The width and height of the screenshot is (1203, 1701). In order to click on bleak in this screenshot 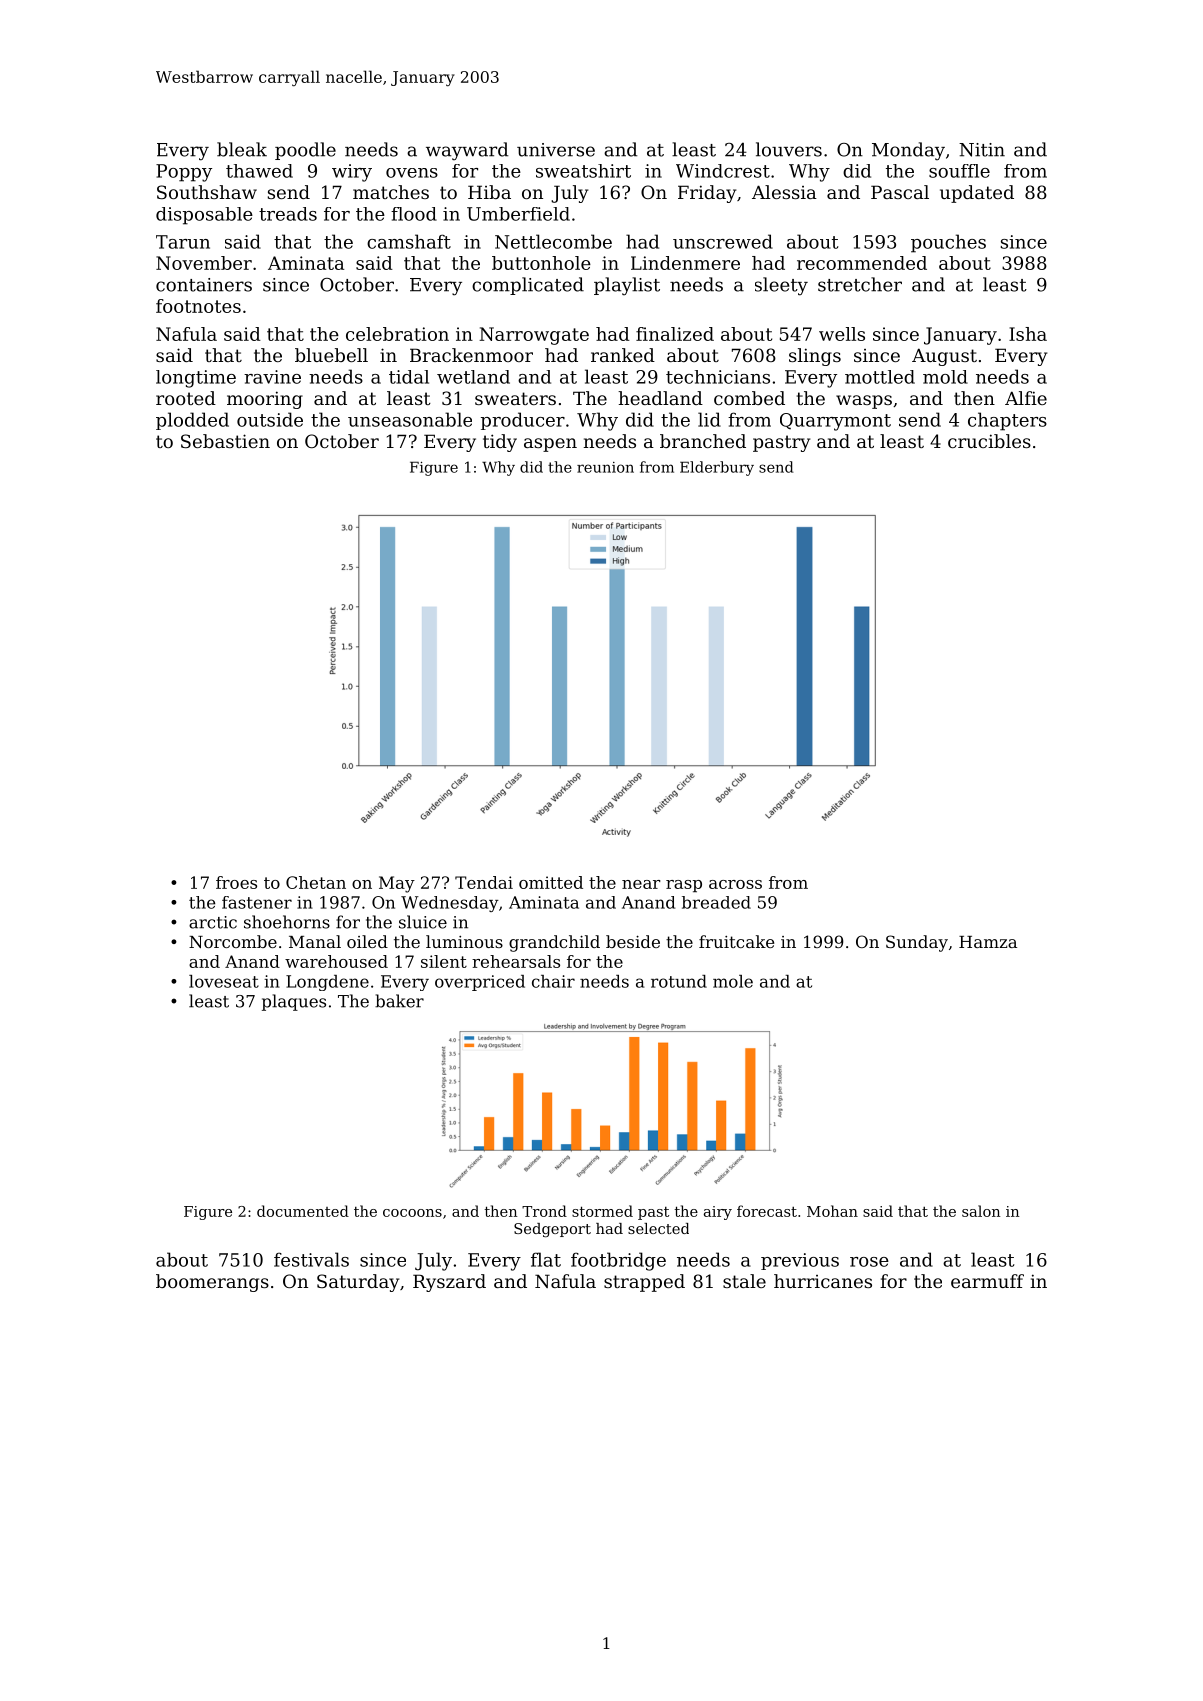, I will do `click(242, 149)`.
